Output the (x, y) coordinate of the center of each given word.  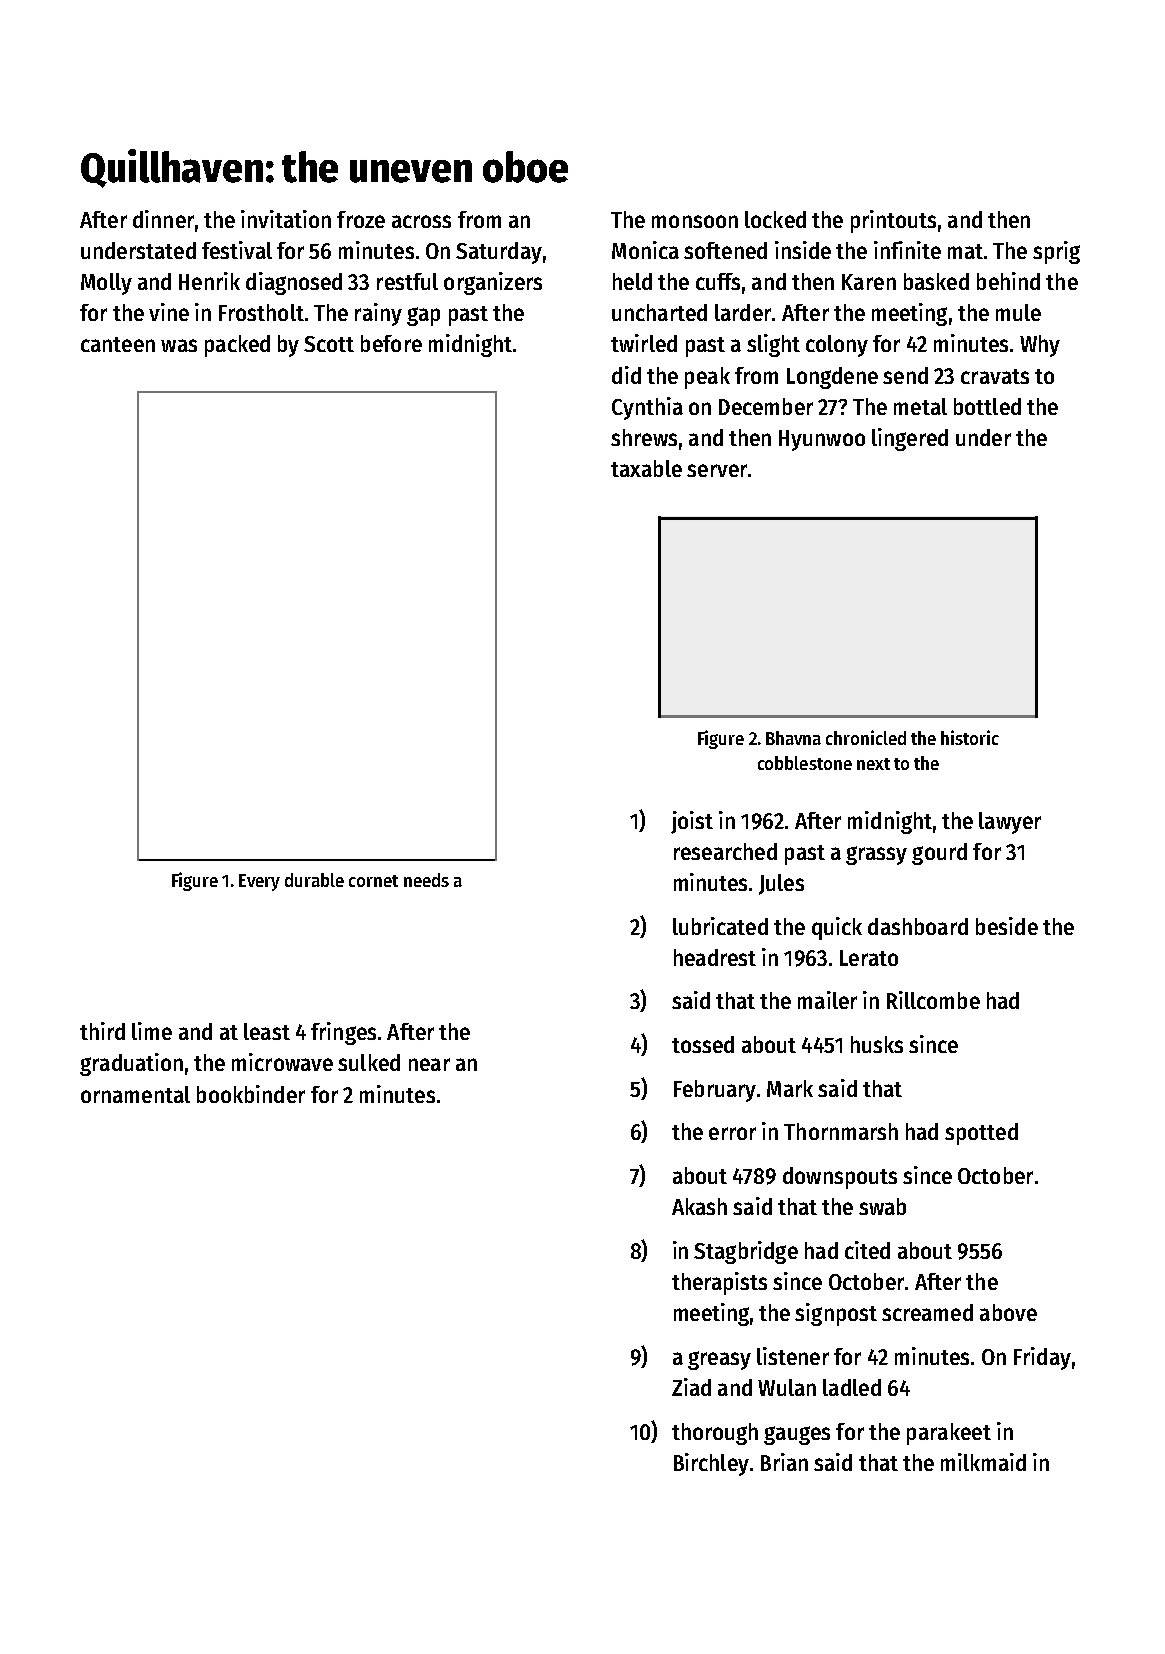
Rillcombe (933, 1000)
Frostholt (261, 312)
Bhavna (793, 738)
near (429, 1064)
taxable (646, 468)
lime (152, 1031)
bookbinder (251, 1094)
